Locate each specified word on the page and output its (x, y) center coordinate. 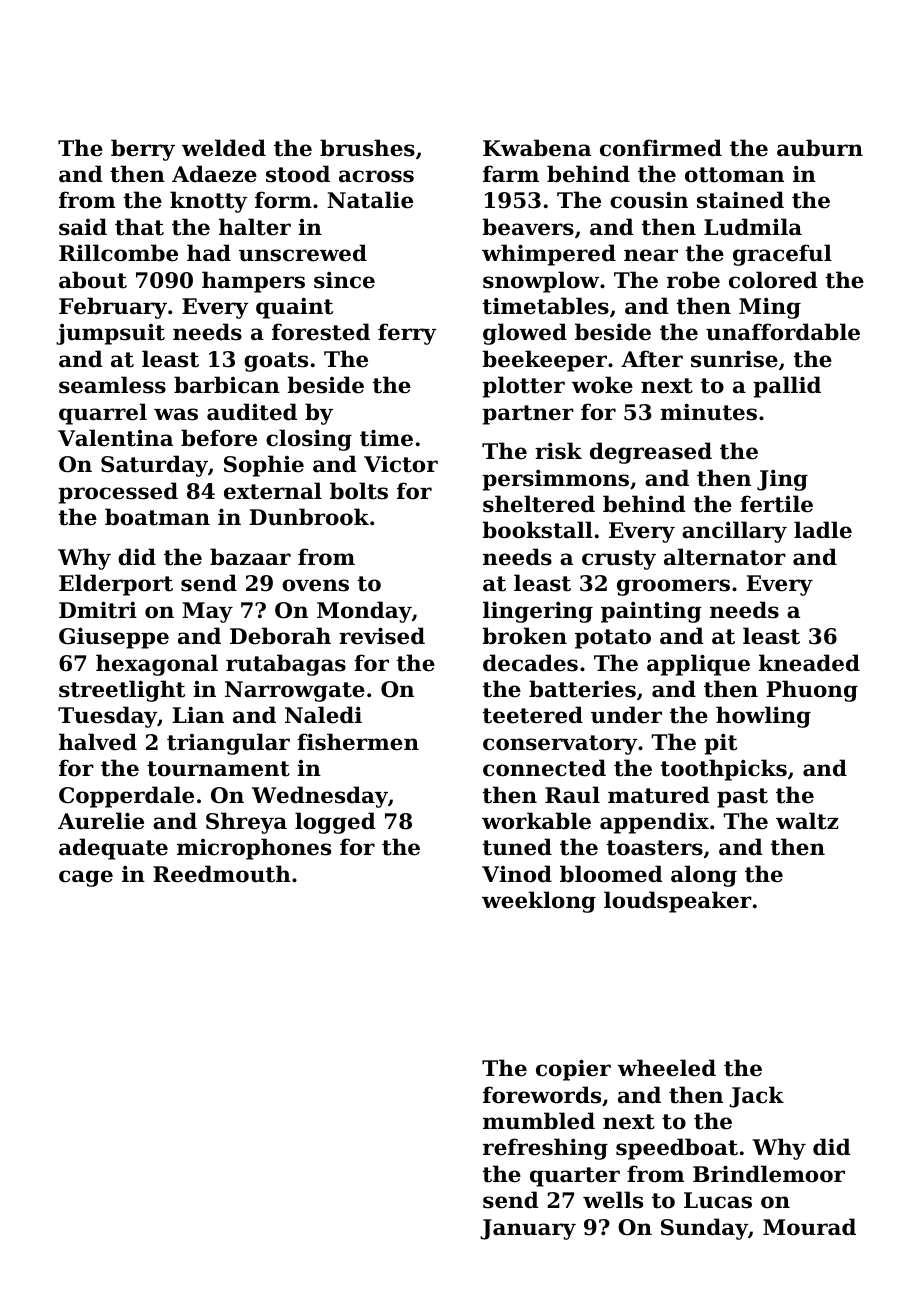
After (652, 359)
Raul (572, 795)
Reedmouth (222, 874)
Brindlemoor (769, 1174)
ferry (407, 334)
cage (86, 878)
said (83, 227)
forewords (542, 1095)
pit (720, 744)
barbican (227, 385)
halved (98, 742)
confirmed (661, 148)
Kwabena (537, 148)
